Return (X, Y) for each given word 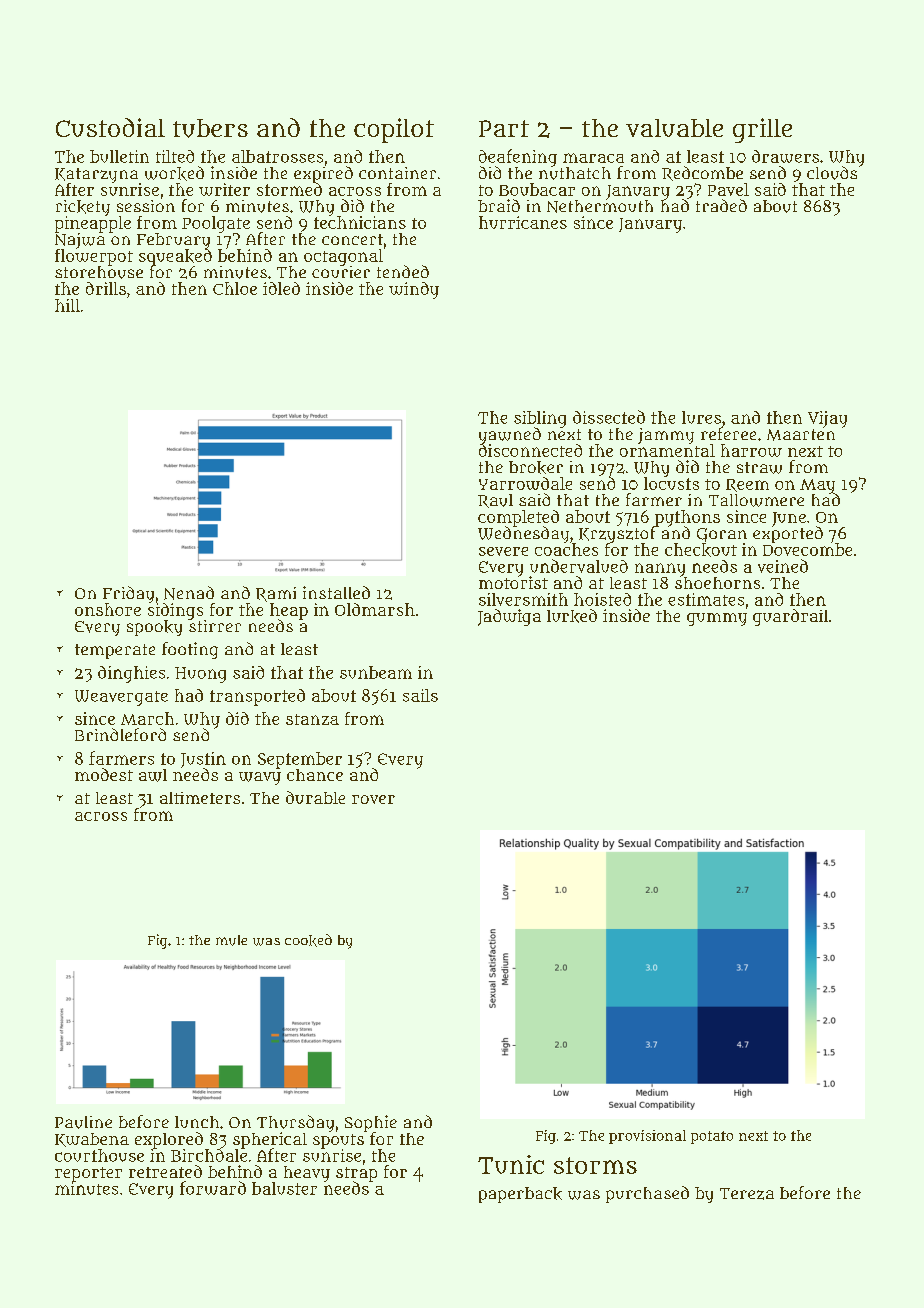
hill (67, 305)
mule (231, 940)
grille (762, 130)
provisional (647, 1137)
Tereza (747, 1194)
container (397, 173)
